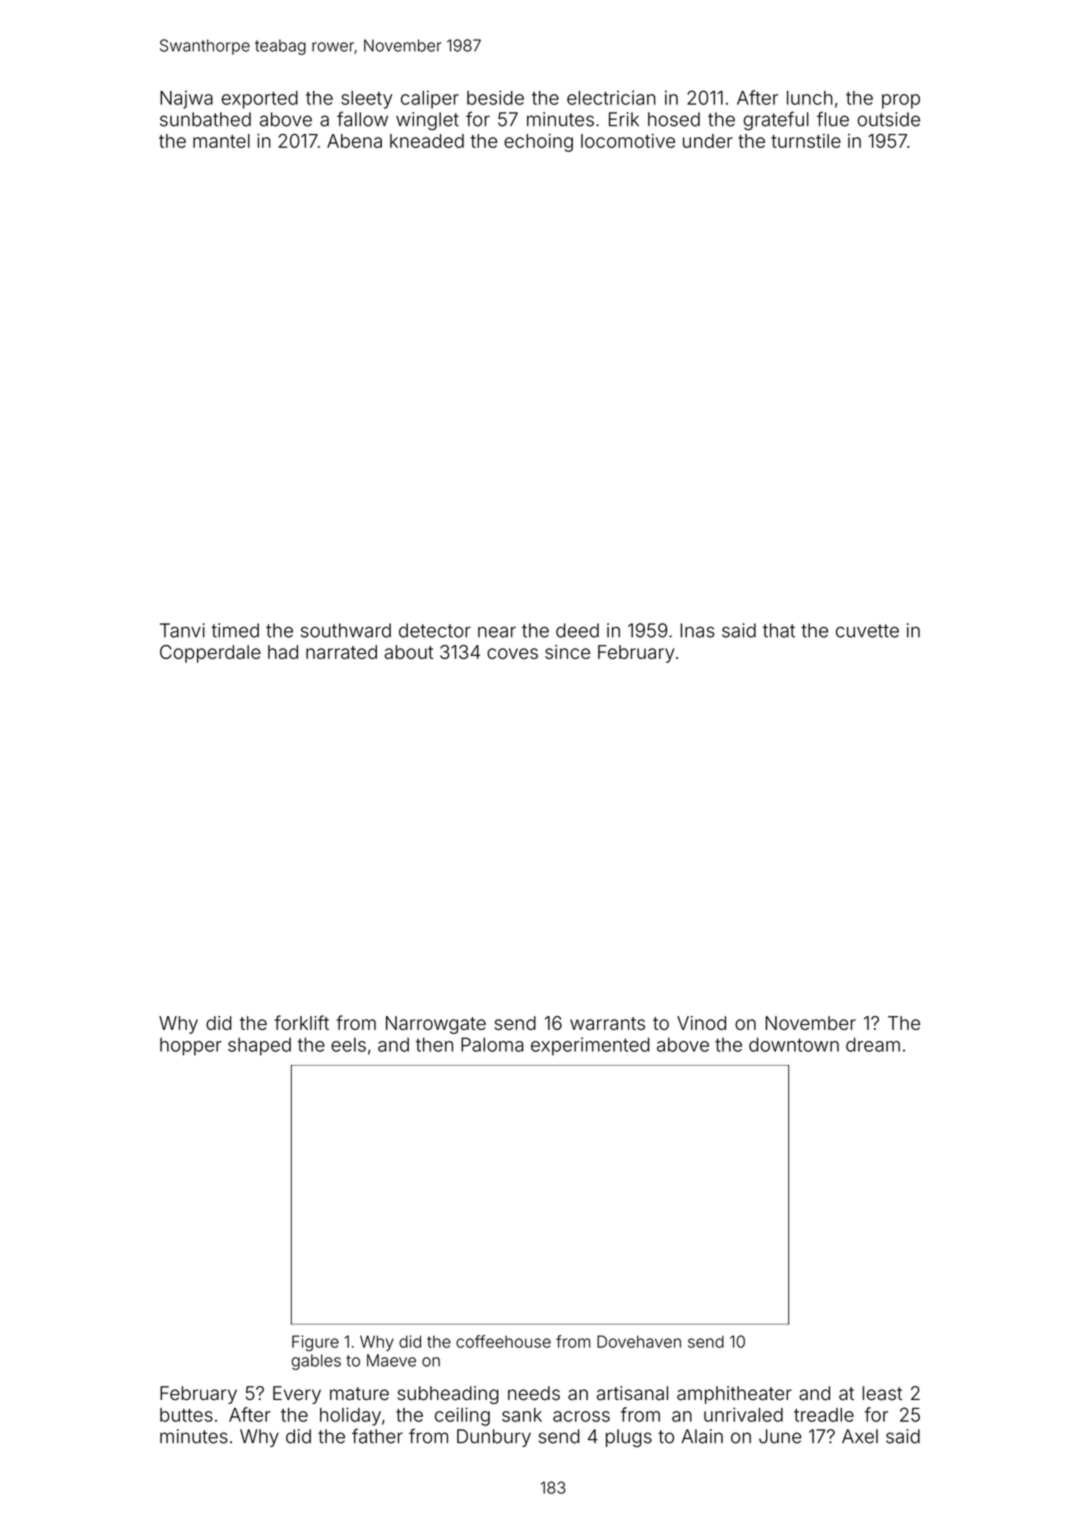  I want to click on Tanvi, so click(182, 630).
